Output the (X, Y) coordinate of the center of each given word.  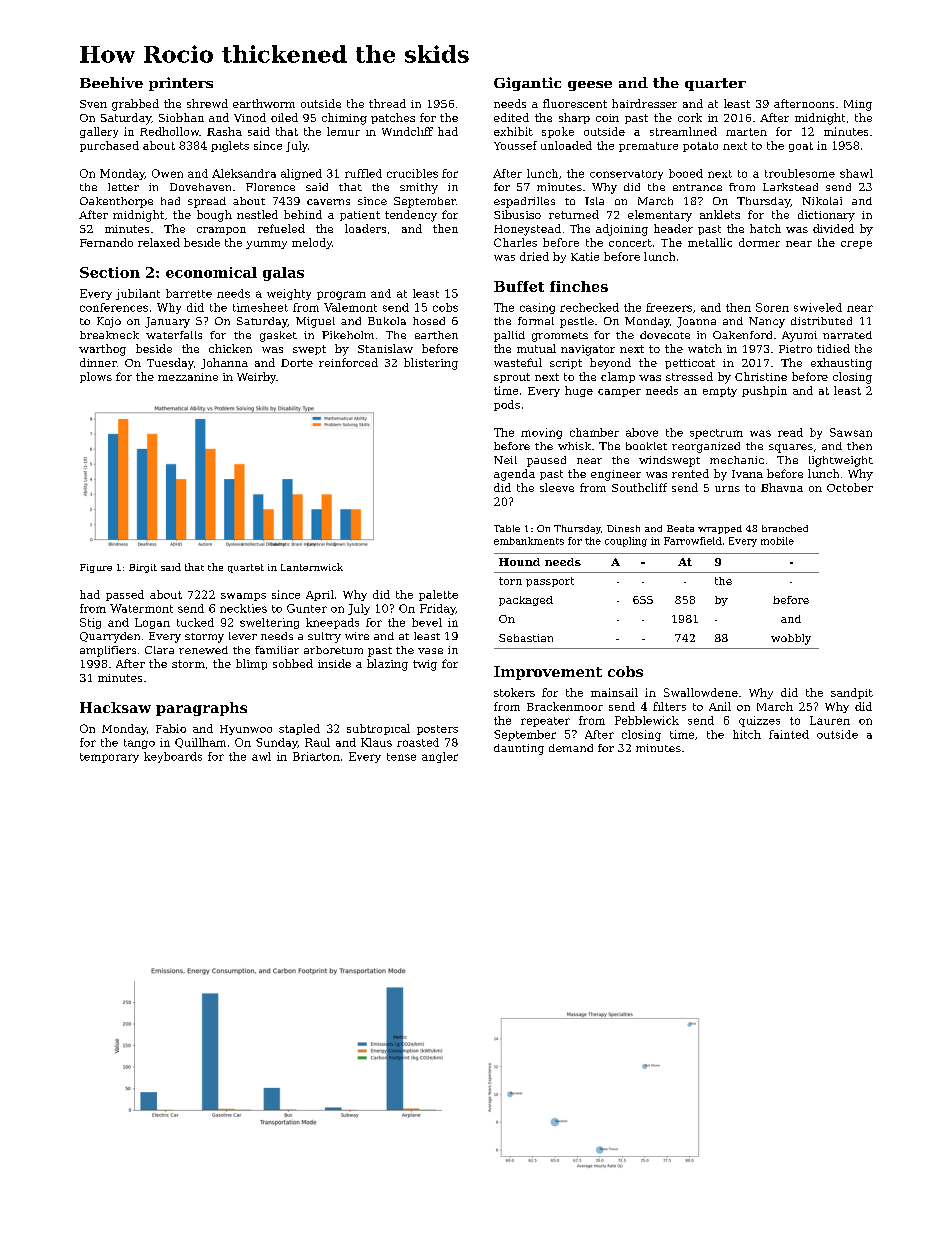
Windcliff (407, 131)
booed (686, 173)
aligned (301, 174)
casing (537, 308)
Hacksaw (115, 707)
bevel (427, 622)
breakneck (109, 335)
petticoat (690, 364)
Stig (90, 623)
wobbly (791, 639)
